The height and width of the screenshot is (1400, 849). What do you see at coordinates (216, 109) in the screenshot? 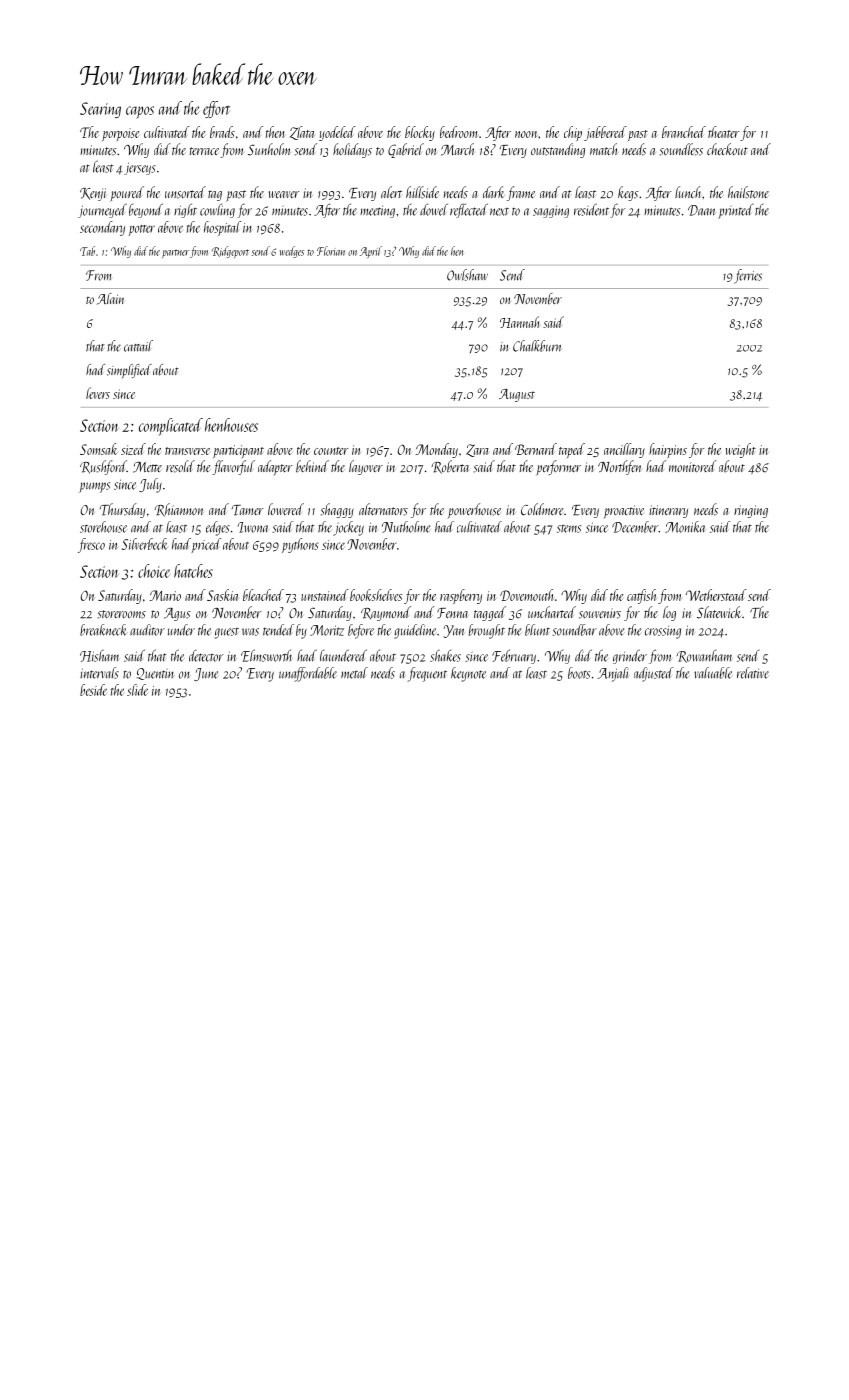
I see `effort` at bounding box center [216, 109].
